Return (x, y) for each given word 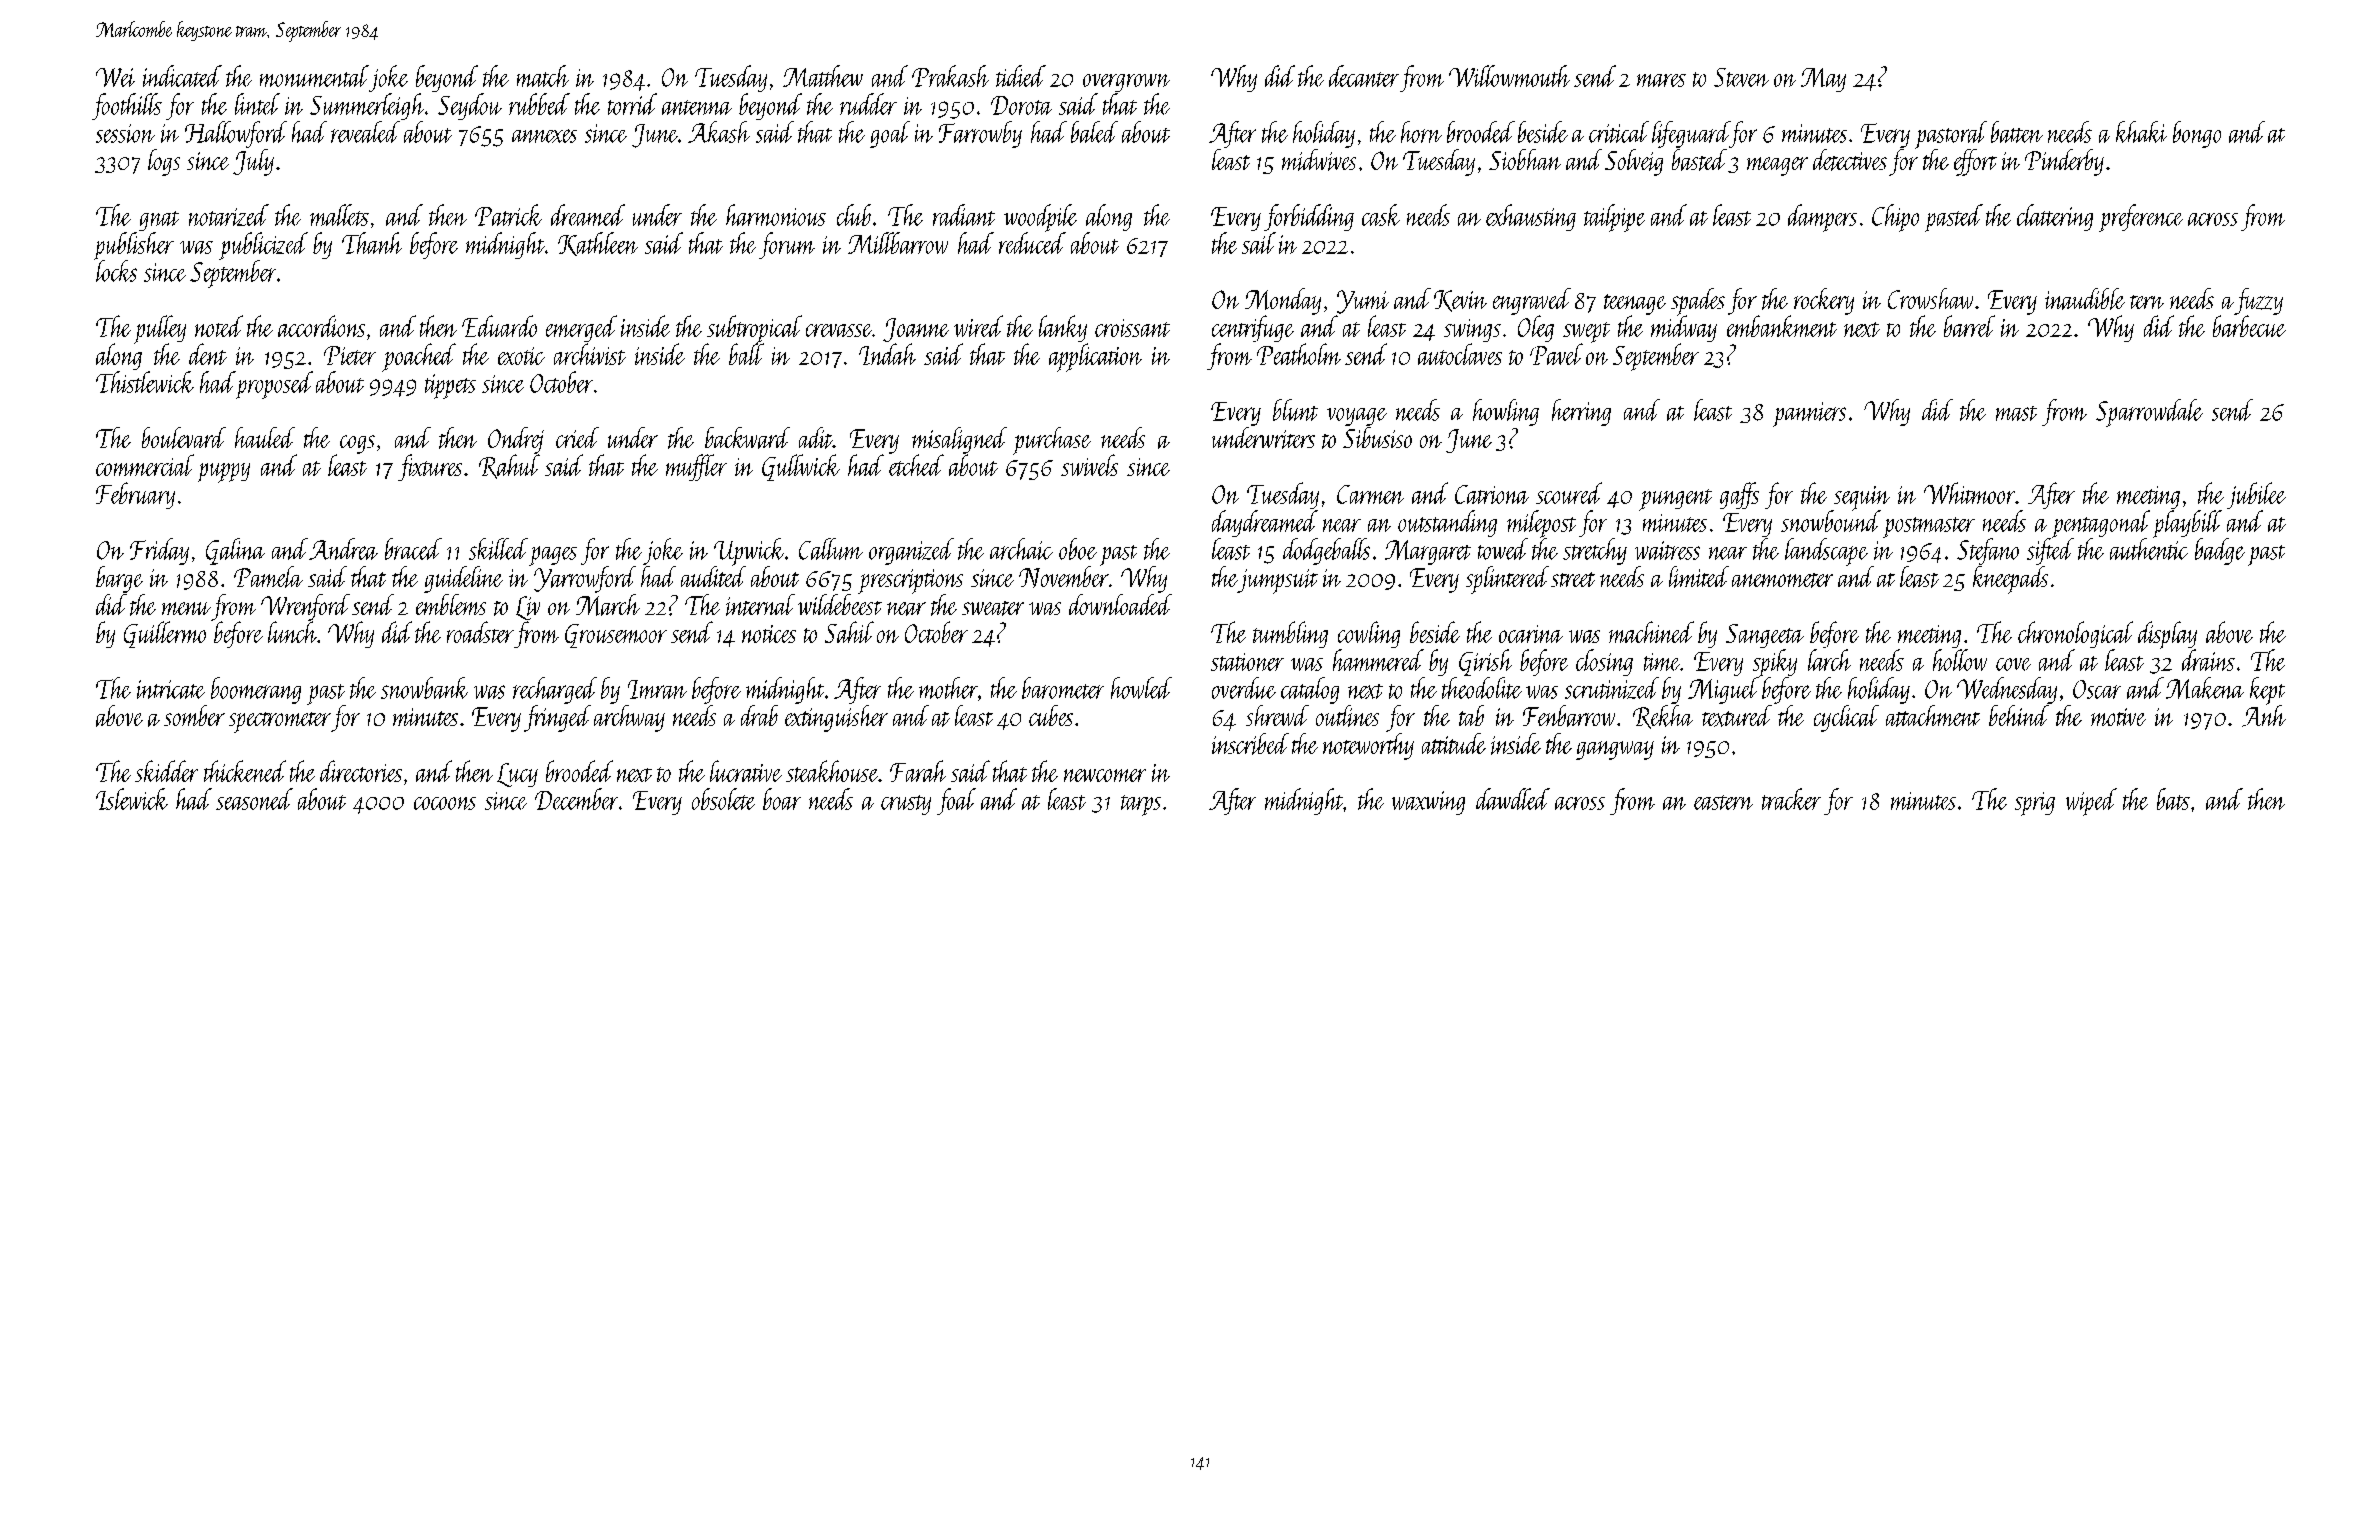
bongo (2197, 134)
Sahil (849, 632)
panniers (1809, 414)
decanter (1364, 76)
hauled (265, 437)
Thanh (372, 243)
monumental (314, 76)
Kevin (1460, 301)
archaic (1021, 549)
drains (2208, 660)
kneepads (2010, 580)
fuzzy (2258, 301)
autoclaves (1460, 354)
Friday (159, 551)
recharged (555, 690)
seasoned (254, 799)
